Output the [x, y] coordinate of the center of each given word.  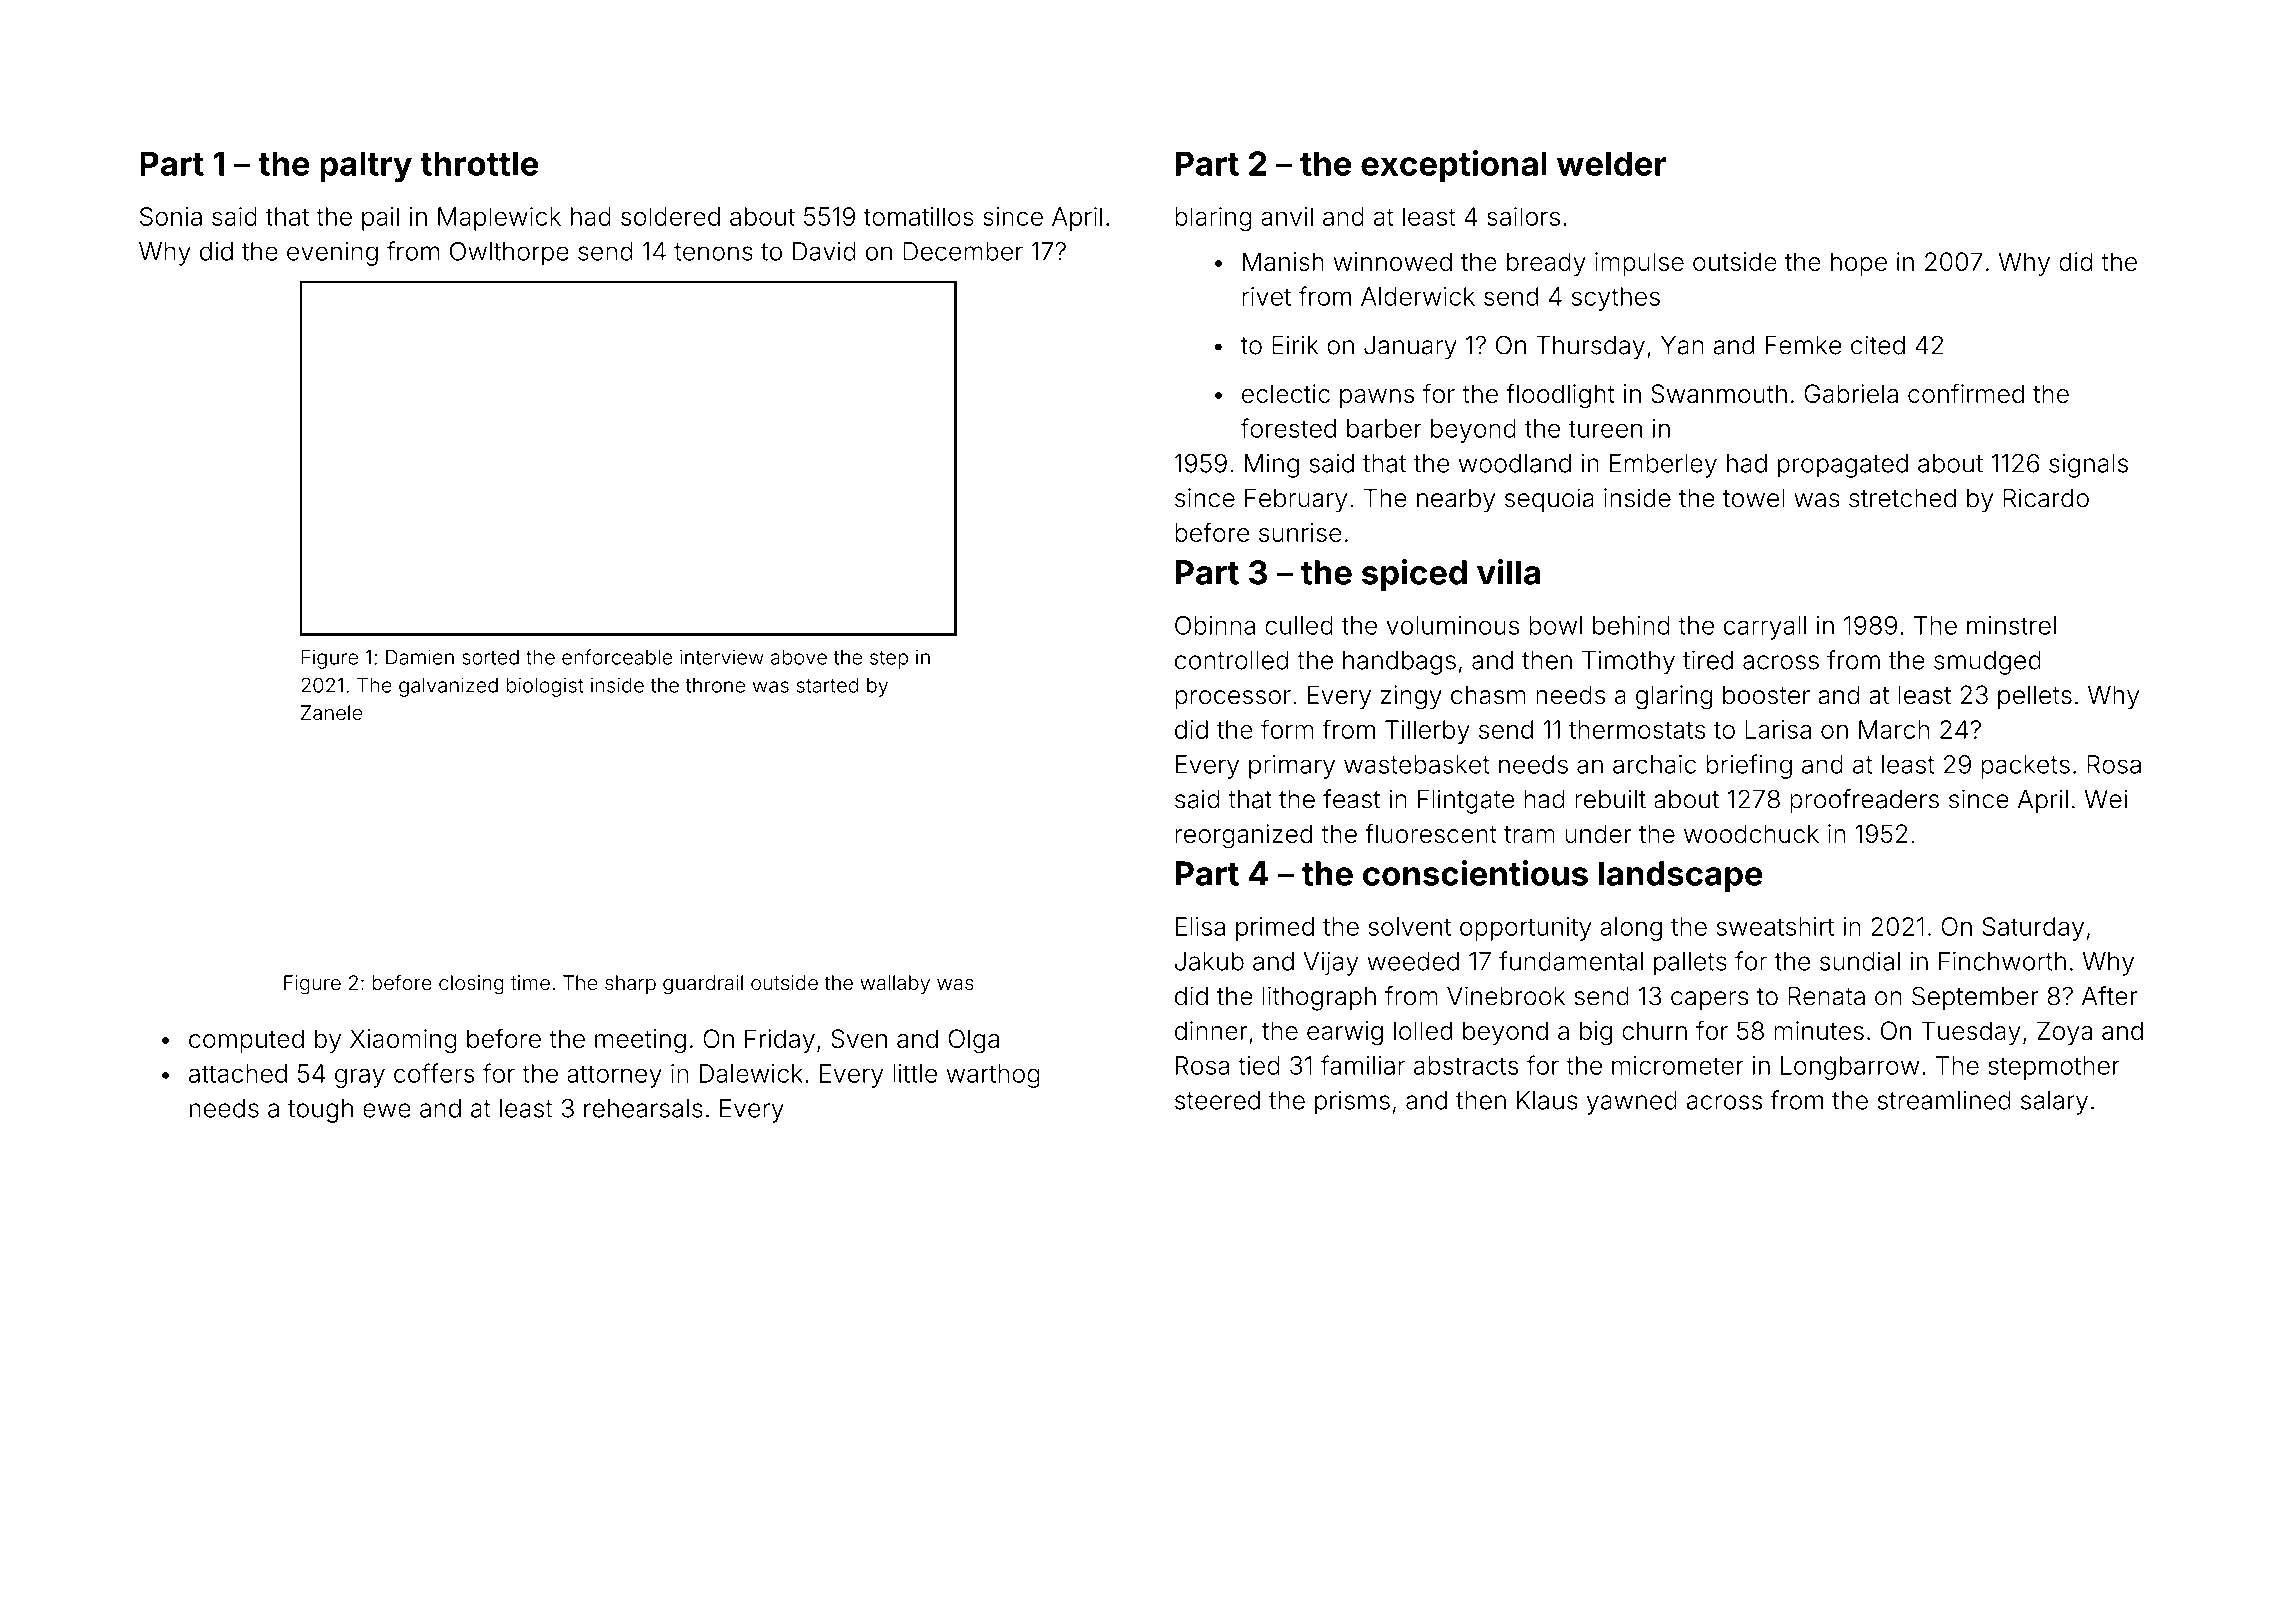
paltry [366, 167]
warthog [993, 1076]
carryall [1765, 628]
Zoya [2064, 1033]
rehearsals [643, 1108]
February [1296, 501]
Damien [420, 657]
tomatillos [919, 216]
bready [1546, 264]
